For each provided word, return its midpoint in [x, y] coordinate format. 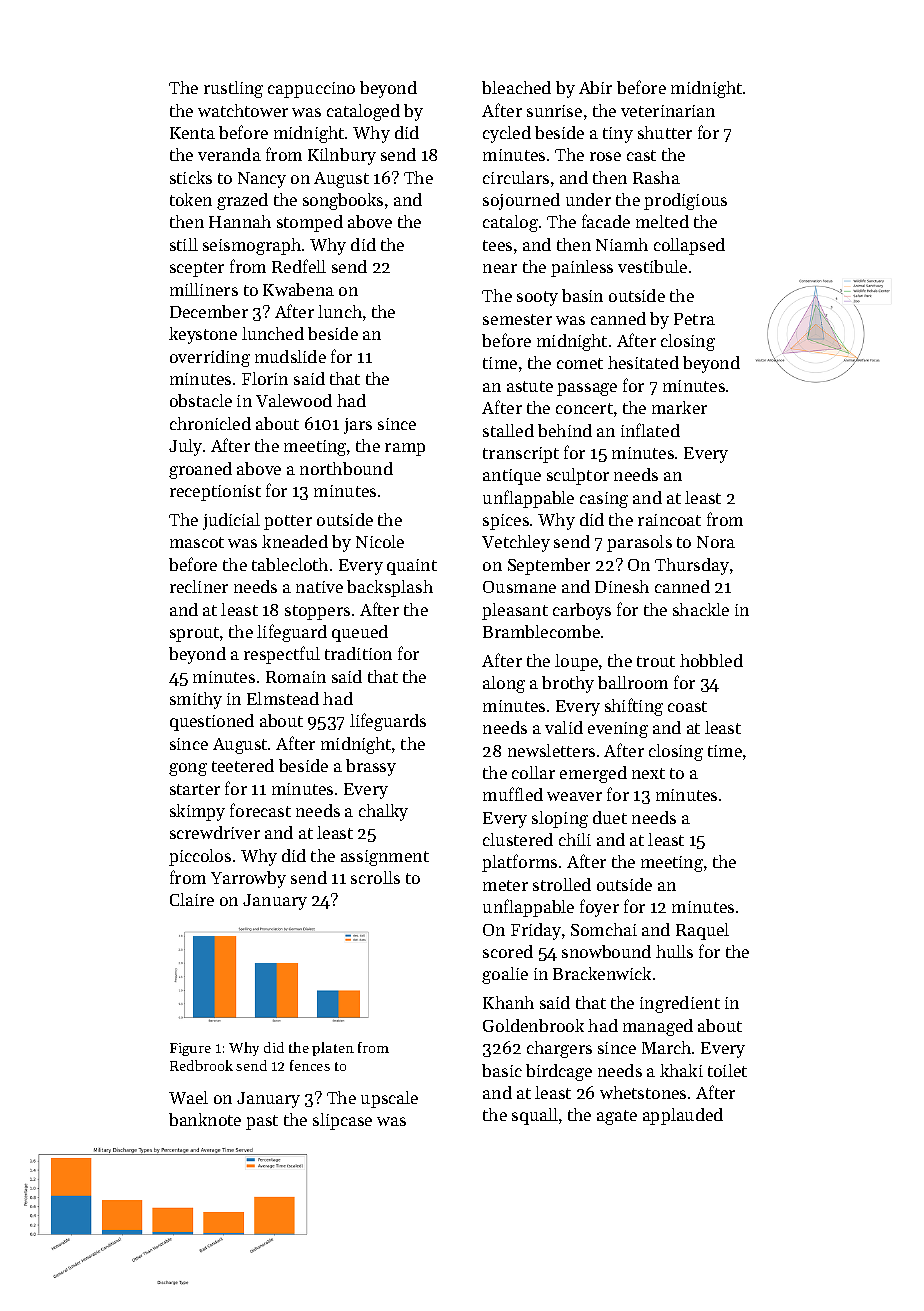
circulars [516, 177]
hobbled [711, 660]
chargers [559, 1049]
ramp [405, 449]
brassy [371, 767]
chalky [383, 812]
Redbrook [201, 1065]
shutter [665, 132]
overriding [210, 358]
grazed [242, 201]
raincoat [669, 520]
